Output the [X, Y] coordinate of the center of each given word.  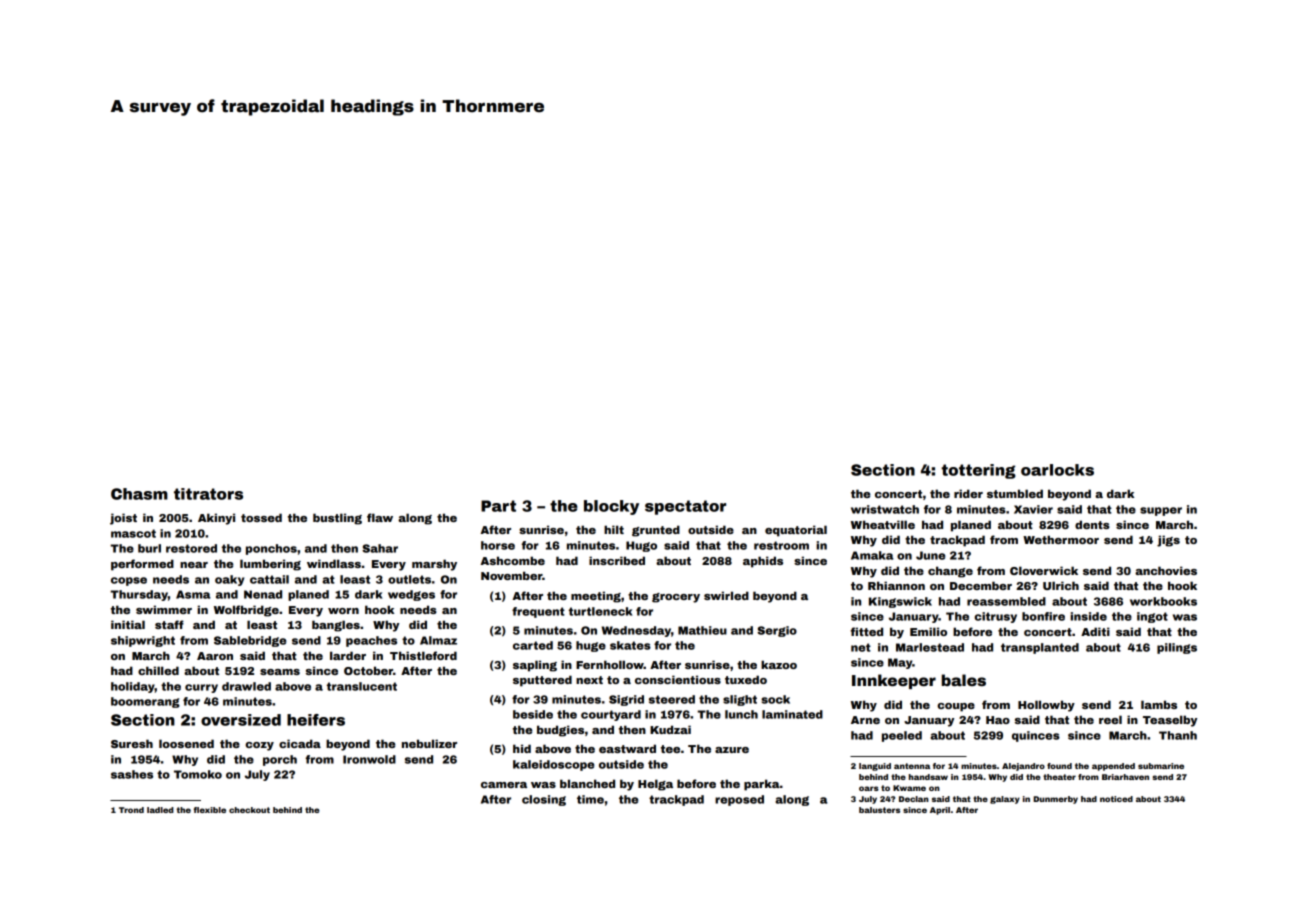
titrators [208, 494]
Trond [131, 810]
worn [343, 611]
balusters [879, 810]
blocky [611, 507]
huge [591, 646]
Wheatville [883, 524]
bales [964, 680]
